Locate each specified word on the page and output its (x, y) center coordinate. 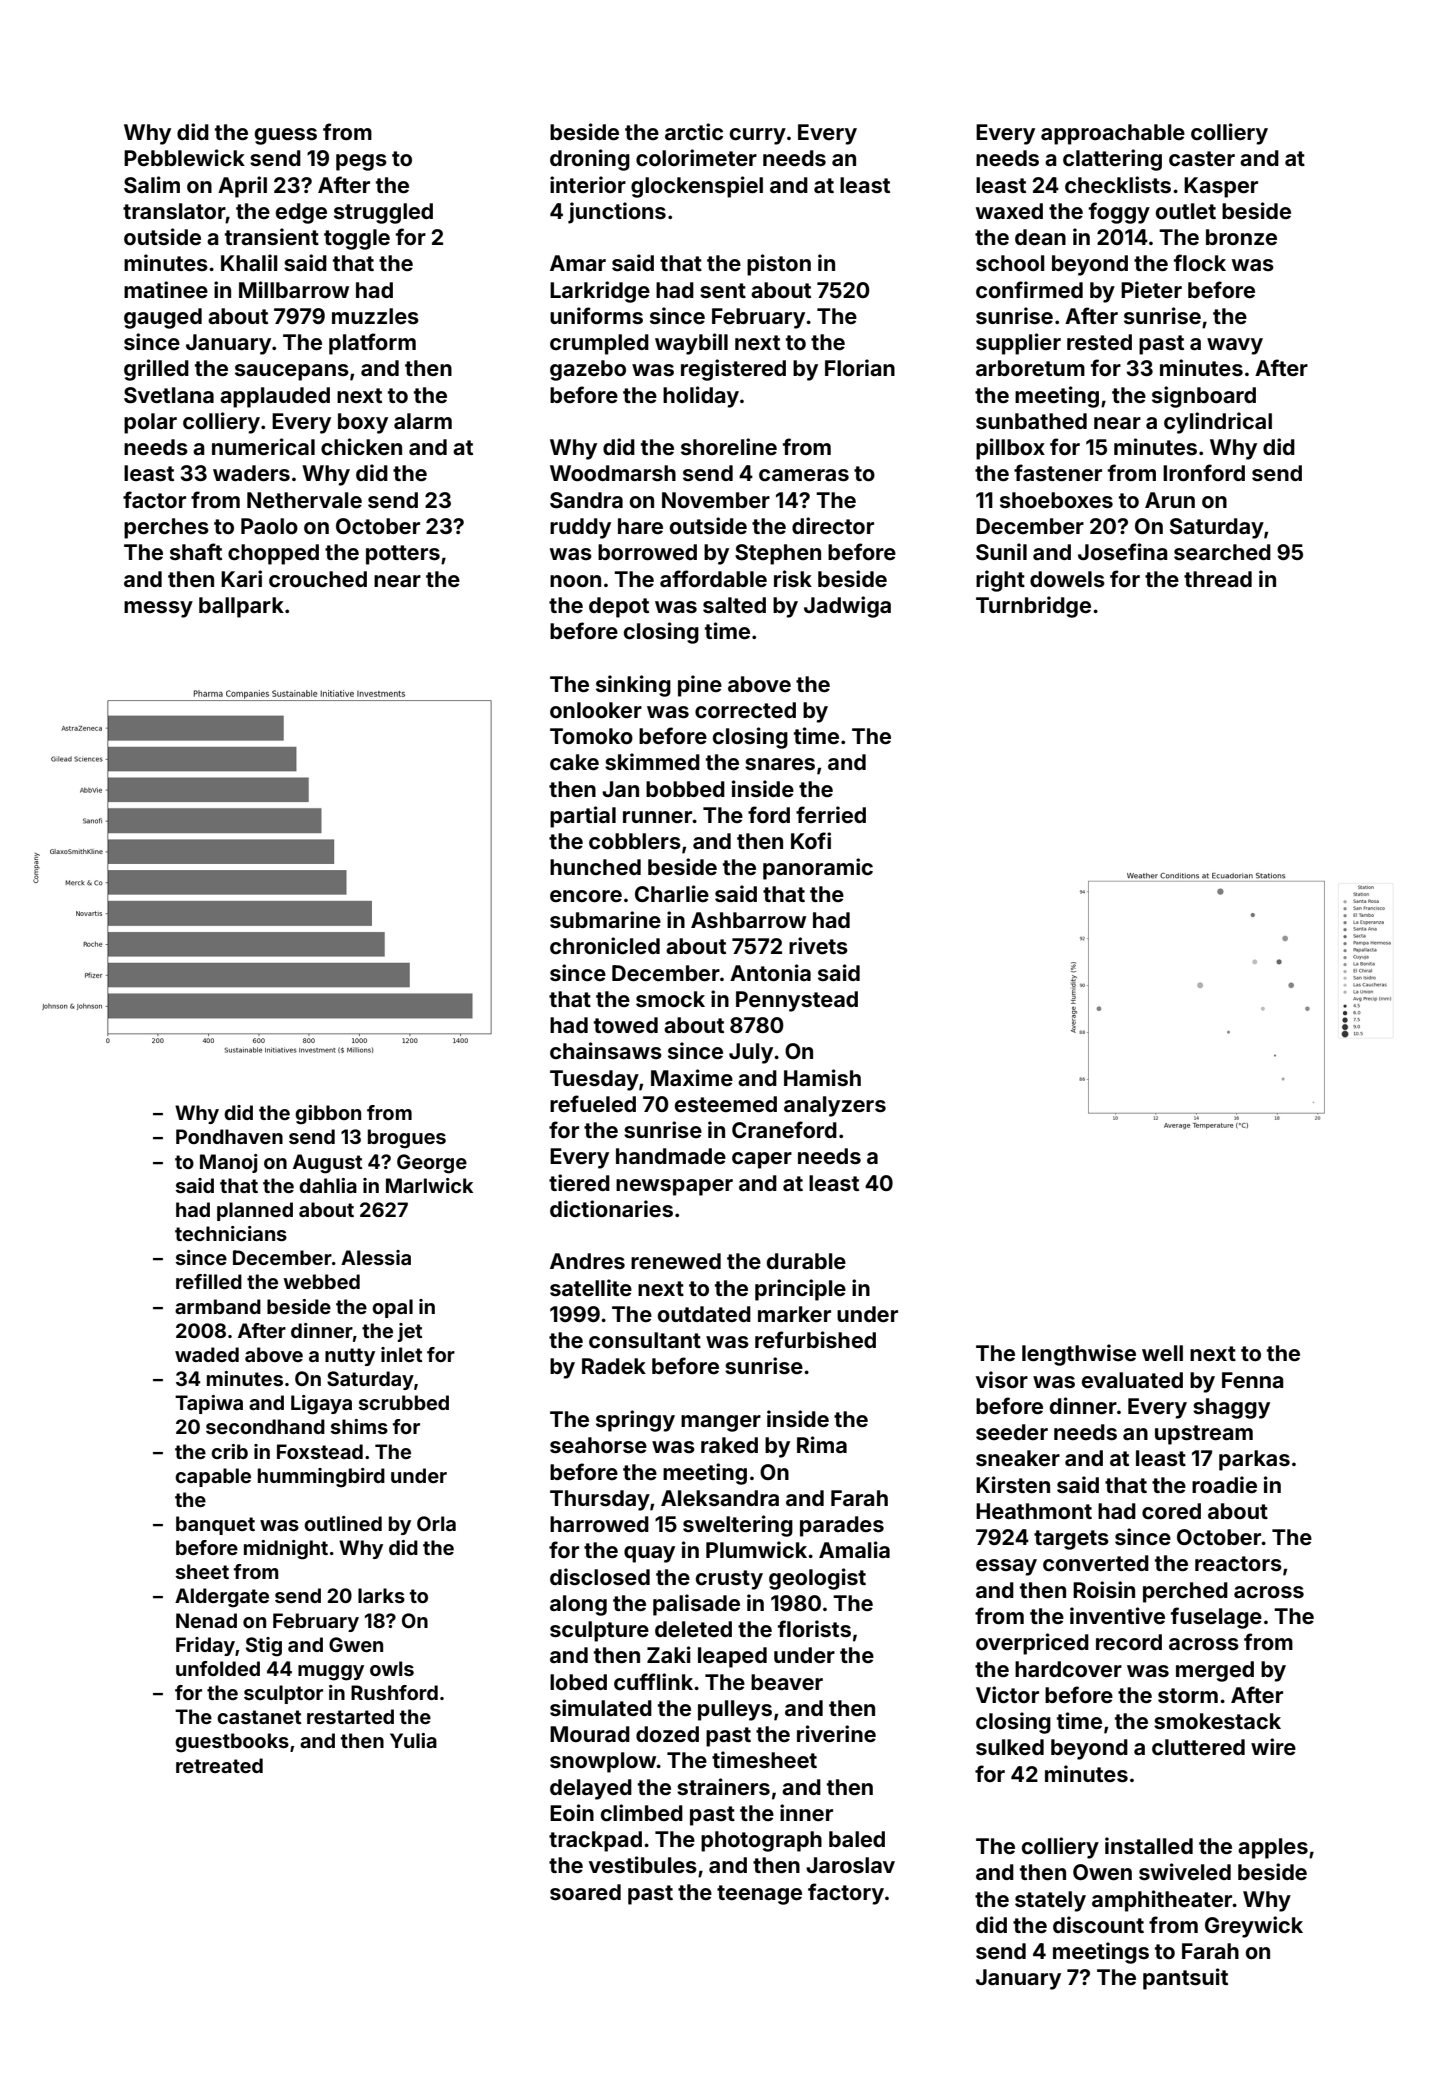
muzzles (375, 316)
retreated (219, 1765)
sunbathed (1031, 421)
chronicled (605, 945)
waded (207, 1354)
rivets (818, 945)
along (578, 1605)
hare (640, 526)
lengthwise (1079, 1355)
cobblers (635, 841)
